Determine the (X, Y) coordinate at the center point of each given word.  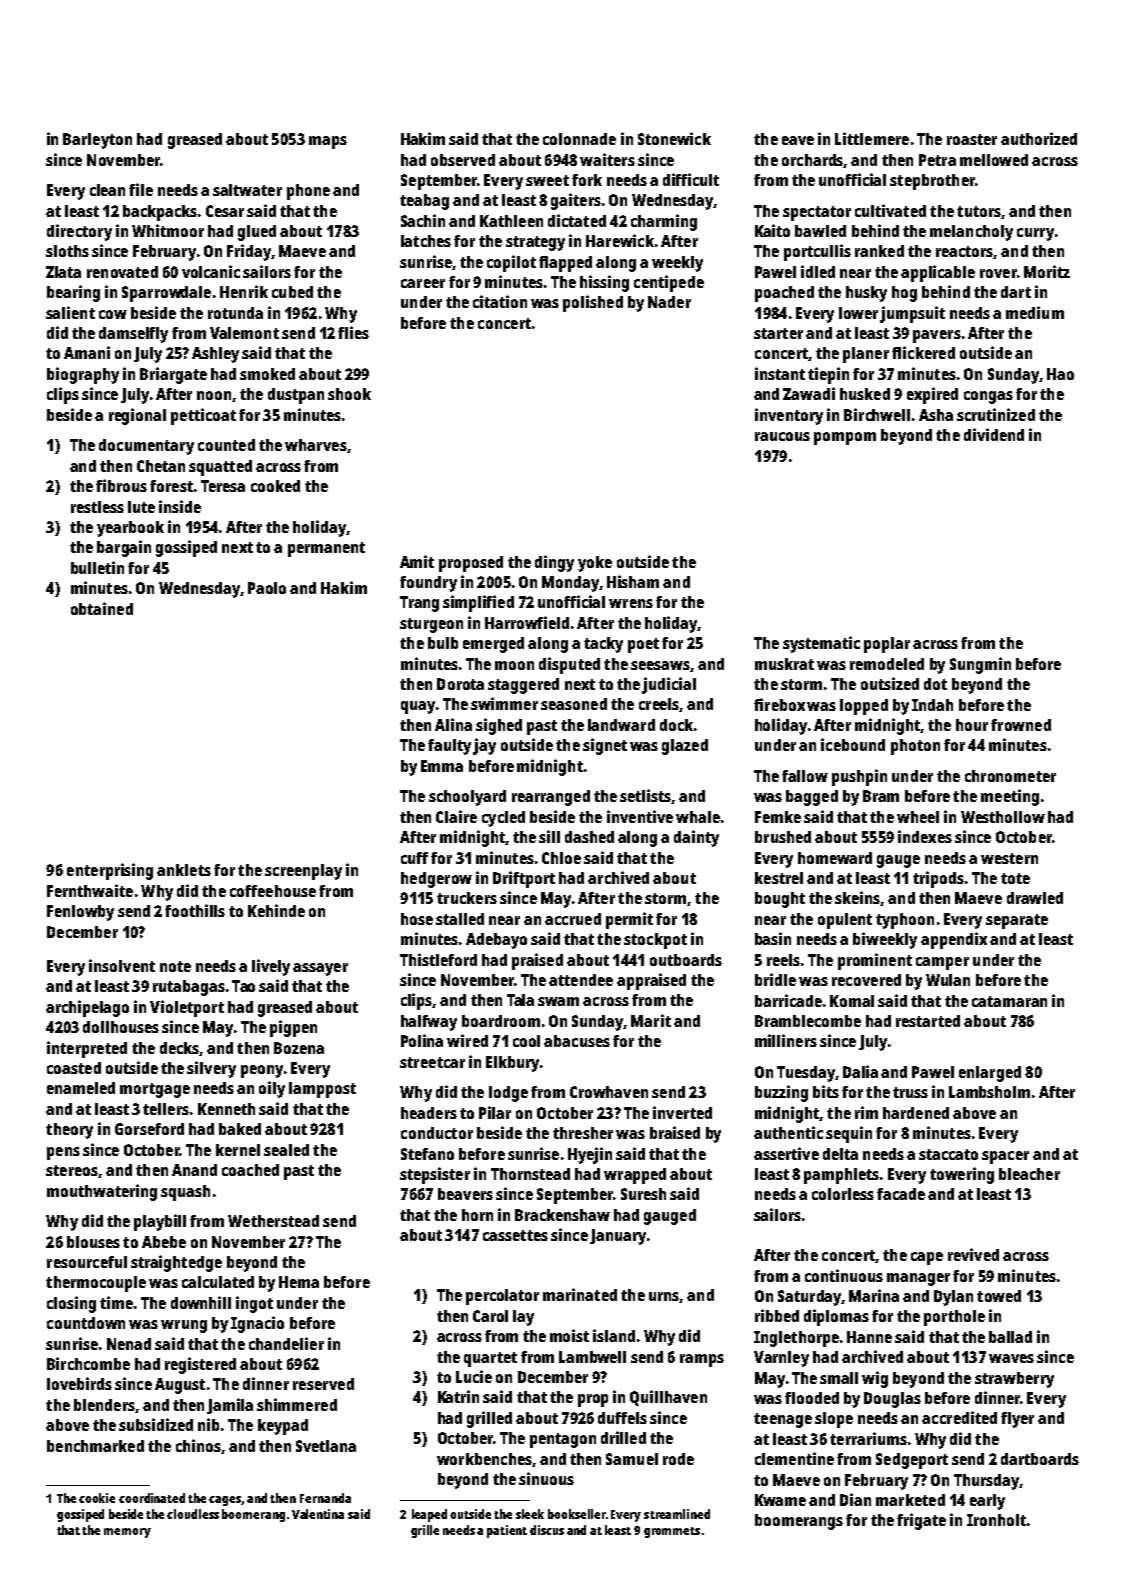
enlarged (990, 1074)
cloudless (193, 1514)
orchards (813, 161)
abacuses (577, 1041)
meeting (1010, 797)
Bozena (299, 1048)
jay (484, 746)
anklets (184, 870)
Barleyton (97, 141)
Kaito (772, 230)
